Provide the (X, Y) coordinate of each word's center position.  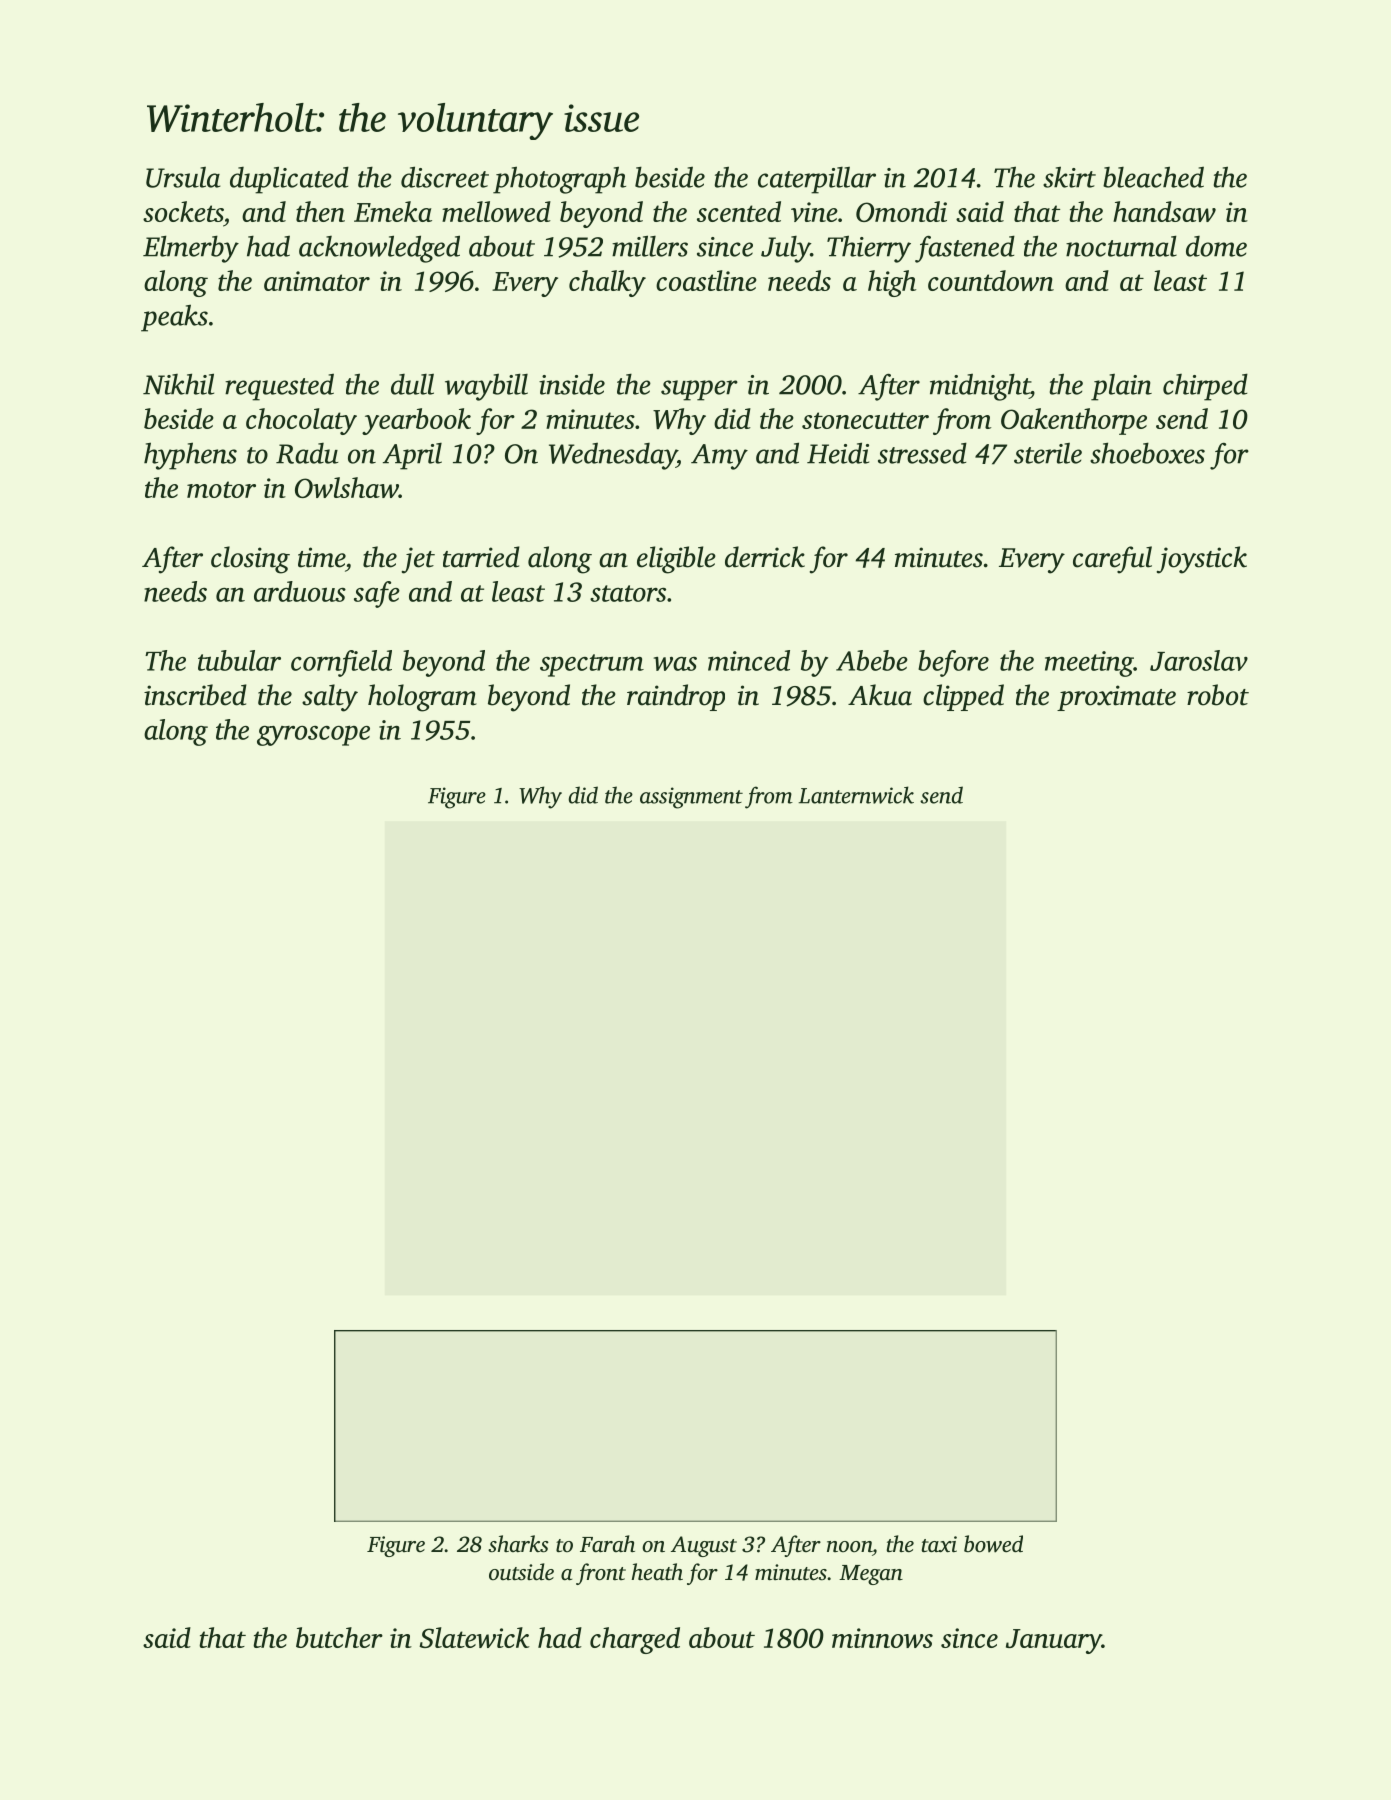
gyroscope (313, 735)
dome (1216, 246)
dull (412, 384)
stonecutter (865, 420)
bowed (993, 1544)
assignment (691, 798)
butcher (339, 1637)
